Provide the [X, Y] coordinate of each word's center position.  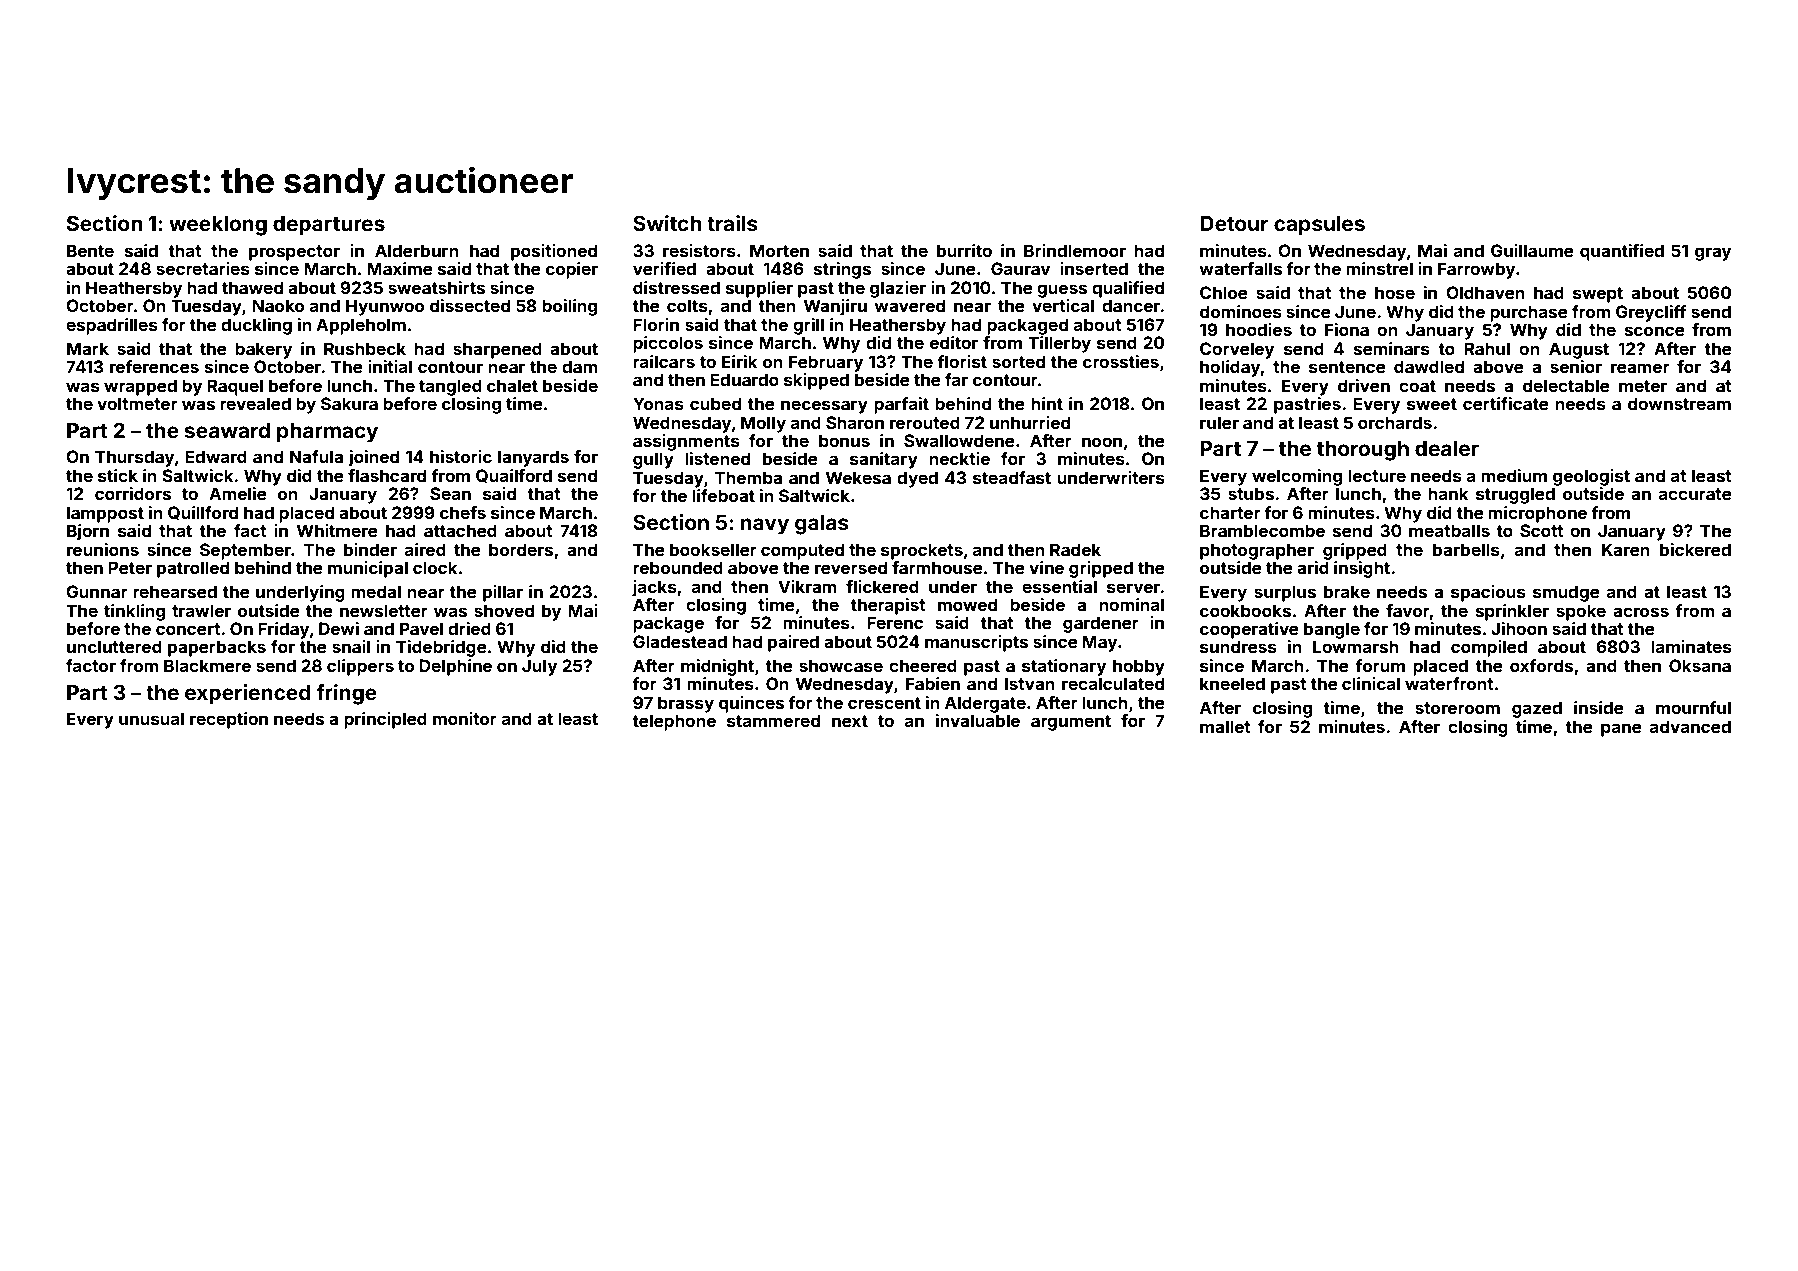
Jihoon [1519, 628]
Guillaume [1532, 250]
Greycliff [1651, 313]
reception [229, 720]
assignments [686, 442]
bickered [1695, 549]
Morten [779, 250]
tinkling [134, 612]
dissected [470, 305]
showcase [841, 665]
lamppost [105, 514]
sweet [1432, 404]
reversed [851, 567]
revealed [255, 403]
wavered [909, 305]
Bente [90, 250]
